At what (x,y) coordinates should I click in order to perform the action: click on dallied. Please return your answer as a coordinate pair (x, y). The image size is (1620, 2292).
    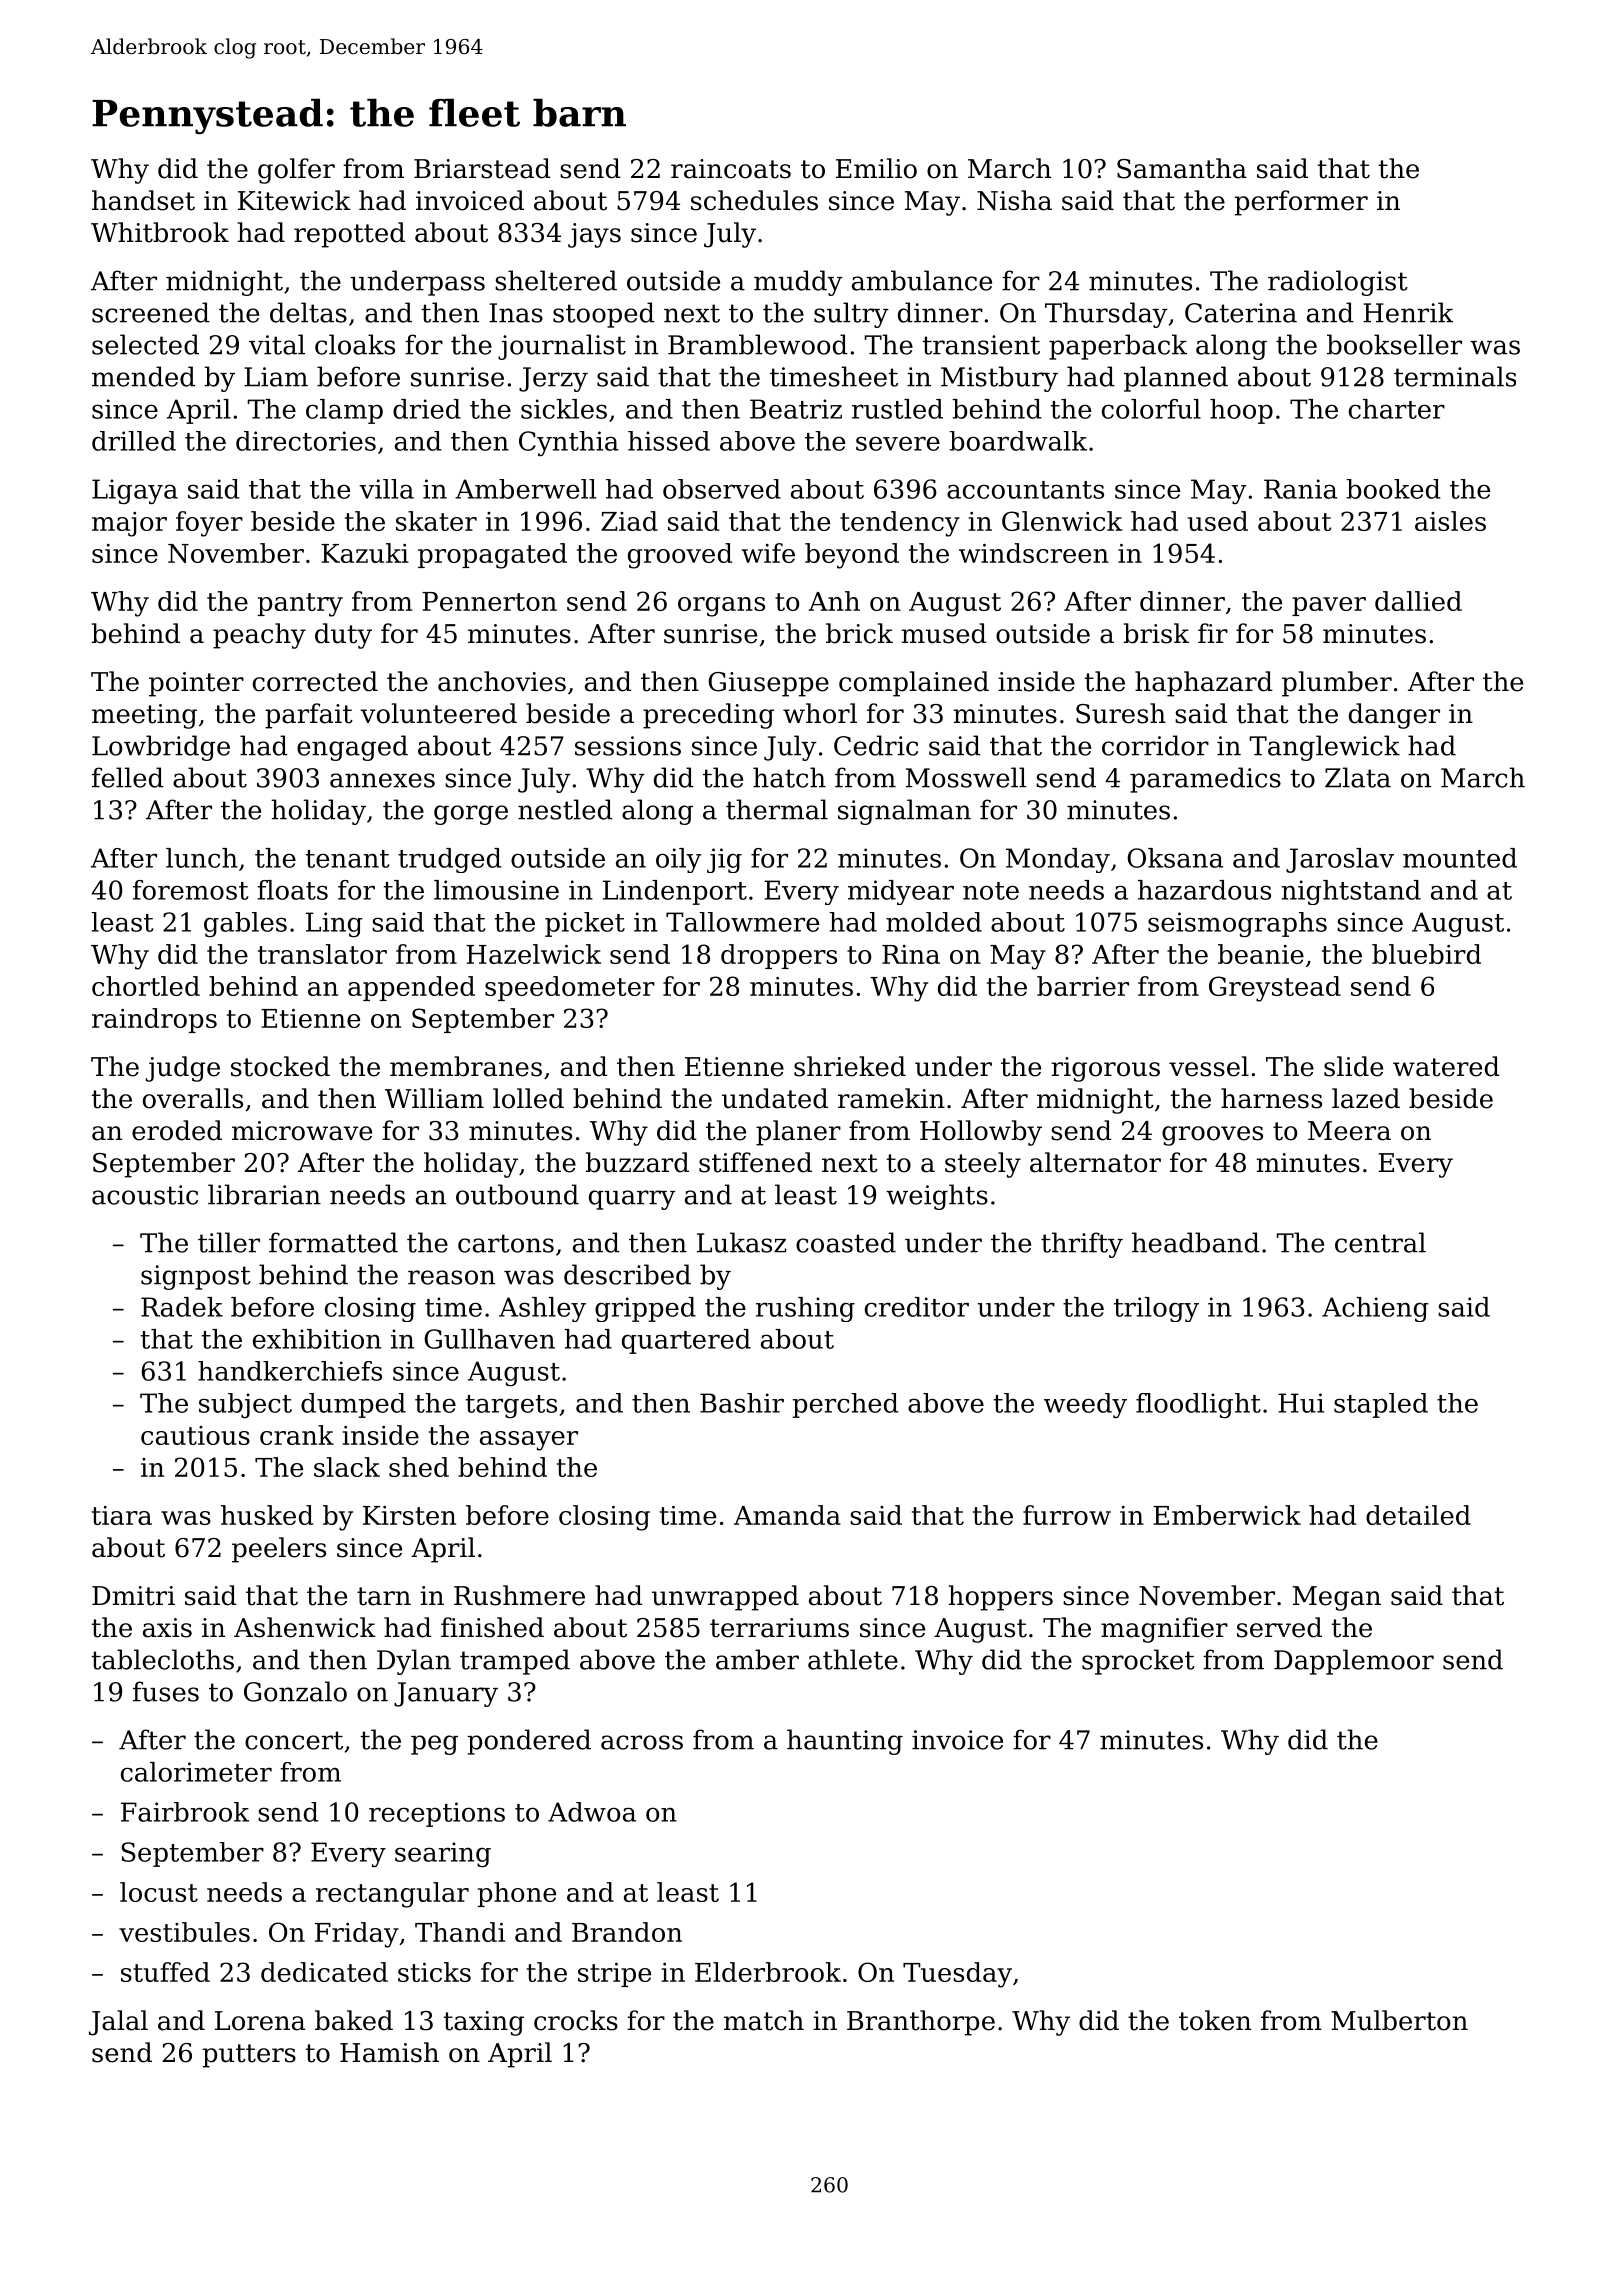
    Looking at the image, I should click on (1418, 601).
